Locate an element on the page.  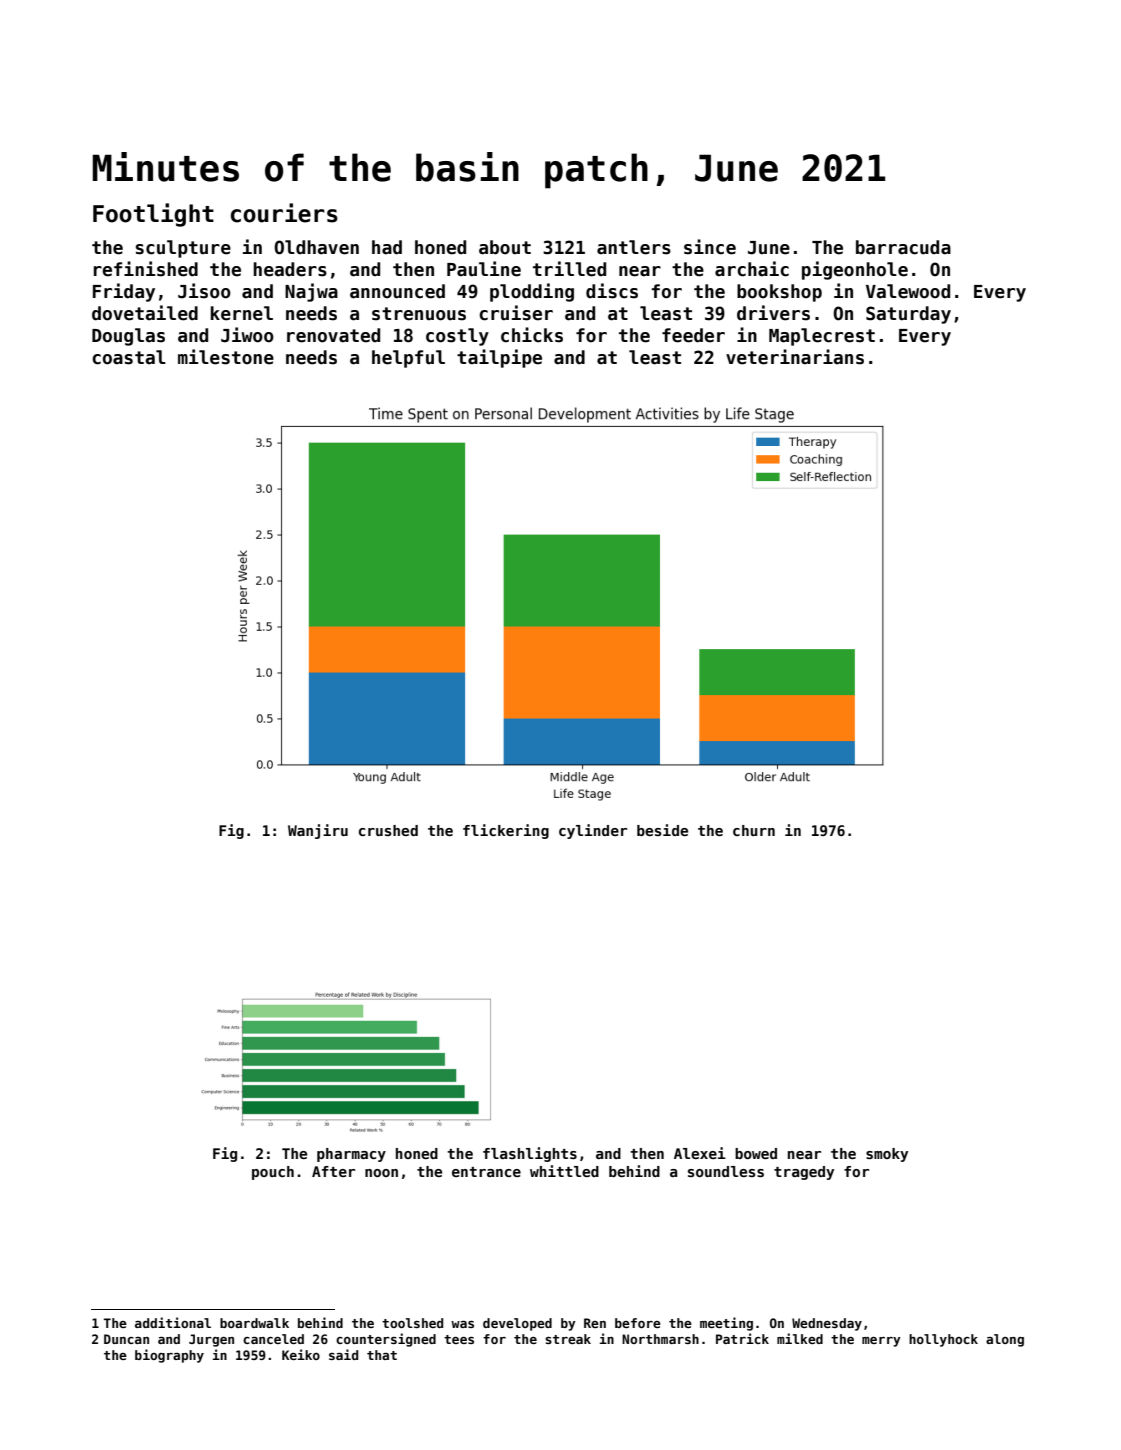
churn is located at coordinates (754, 830).
